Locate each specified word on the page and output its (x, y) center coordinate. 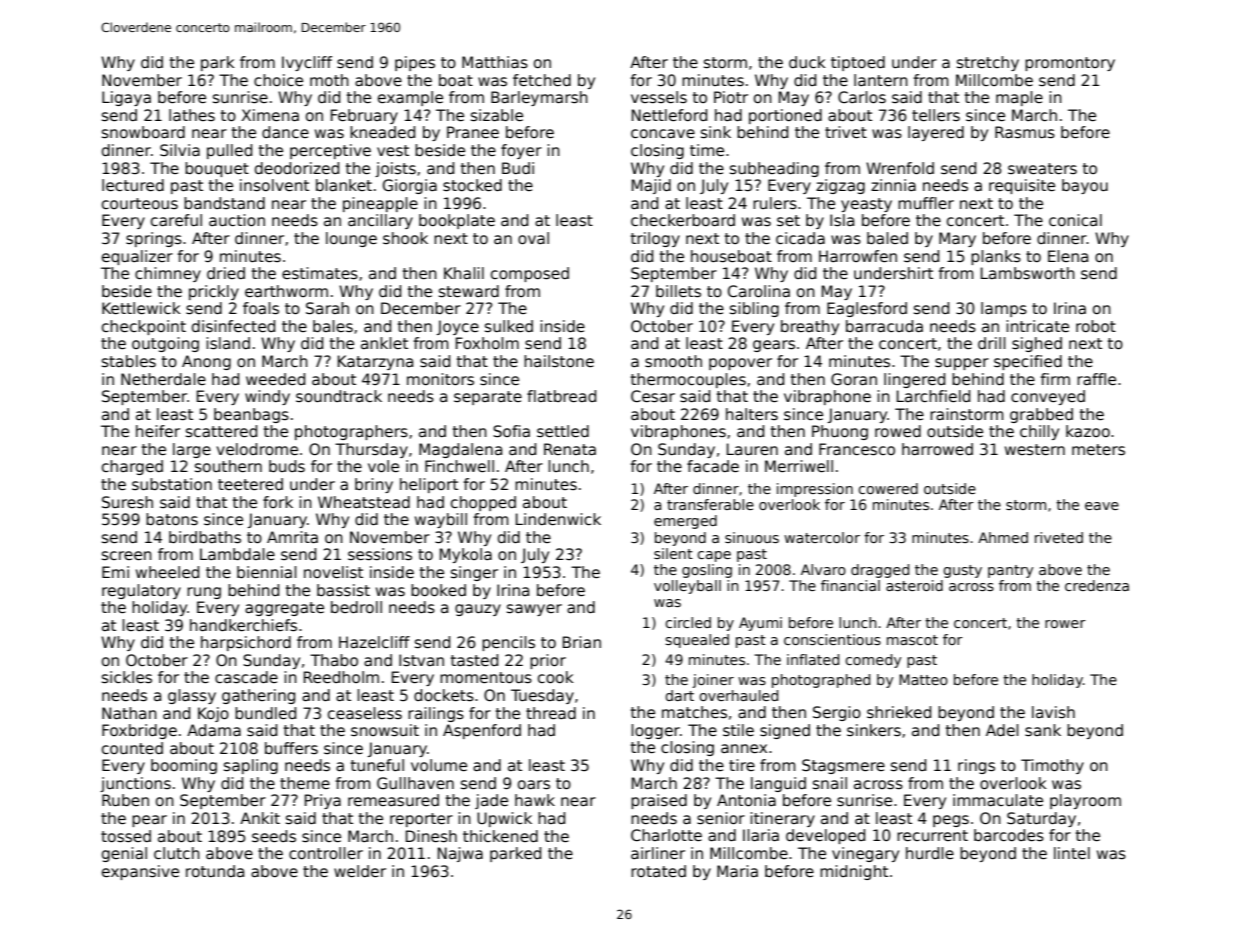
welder (360, 871)
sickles (127, 677)
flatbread (561, 396)
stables (129, 361)
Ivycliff (307, 63)
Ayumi (760, 624)
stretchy (988, 63)
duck (807, 62)
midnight (854, 872)
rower (1065, 624)
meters (1098, 450)
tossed (126, 836)
